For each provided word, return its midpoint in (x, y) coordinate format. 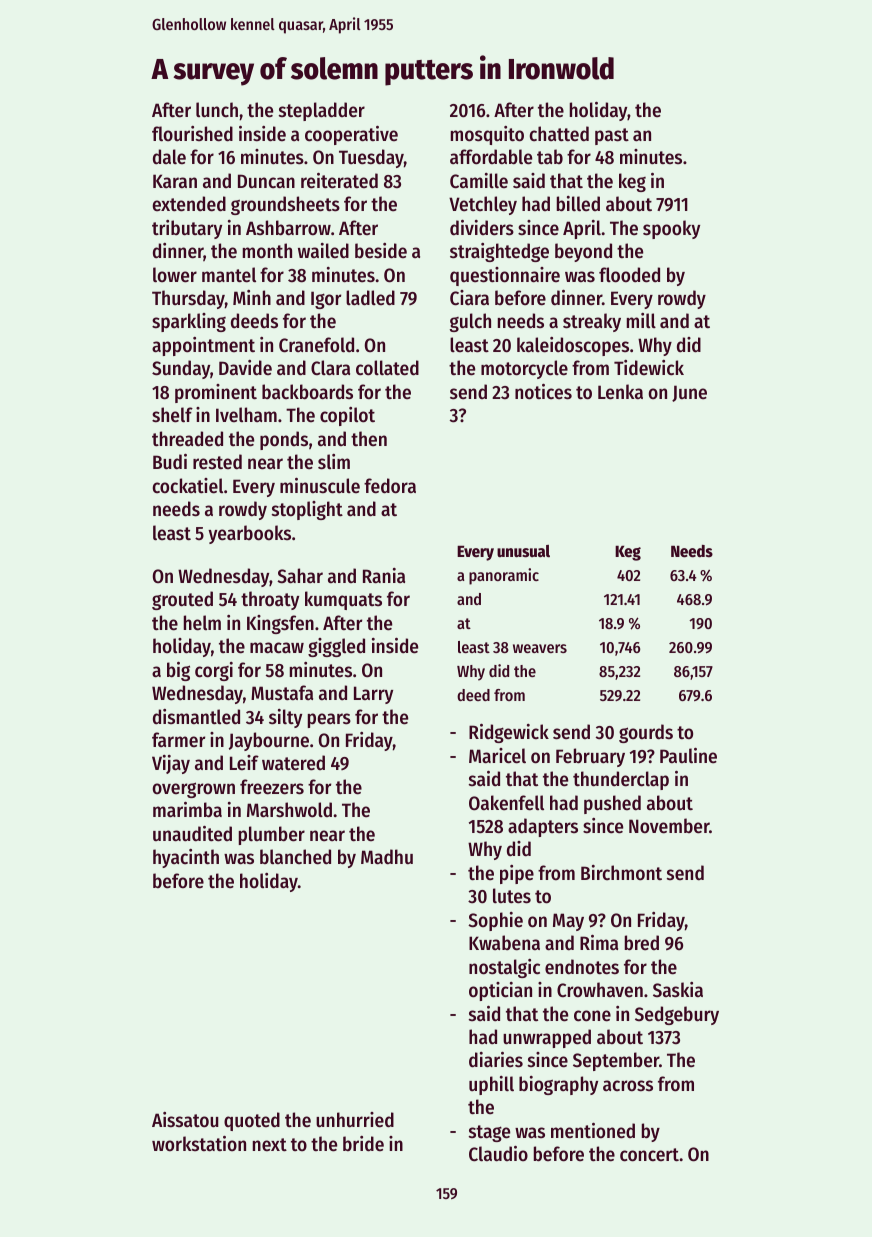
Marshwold (289, 810)
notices (543, 392)
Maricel (497, 756)
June (689, 393)
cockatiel (188, 486)
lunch (217, 110)
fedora (390, 486)
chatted (559, 134)
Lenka (620, 392)
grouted (182, 600)
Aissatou (185, 1120)
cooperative (351, 135)
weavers (540, 648)
